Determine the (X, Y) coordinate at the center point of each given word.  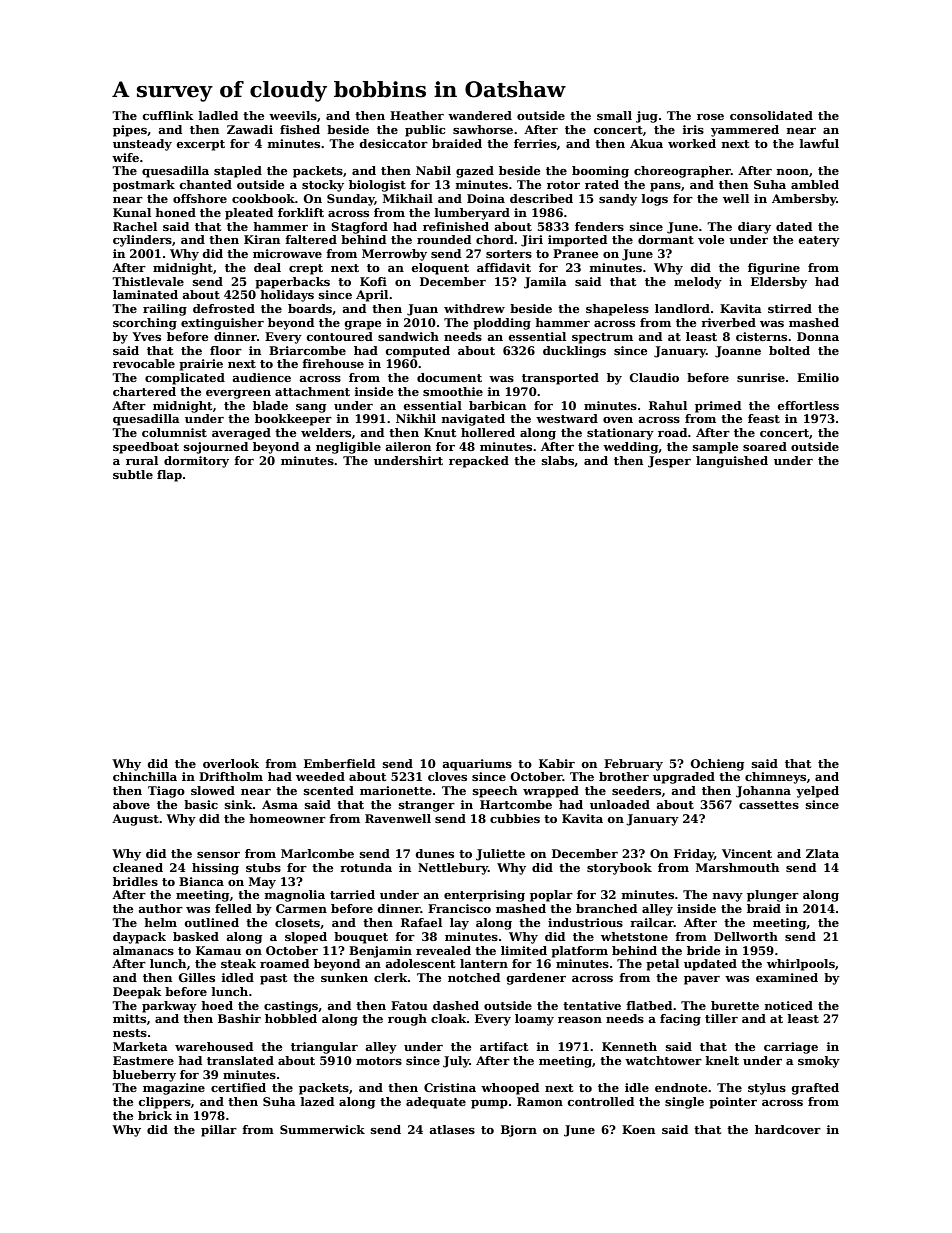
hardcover (788, 1129)
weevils (293, 115)
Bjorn (519, 1131)
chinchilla (145, 776)
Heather (417, 115)
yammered (745, 131)
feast (764, 418)
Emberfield (339, 763)
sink (239, 804)
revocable (144, 363)
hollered (488, 432)
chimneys (775, 778)
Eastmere (143, 1060)
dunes (435, 853)
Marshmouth (737, 867)
